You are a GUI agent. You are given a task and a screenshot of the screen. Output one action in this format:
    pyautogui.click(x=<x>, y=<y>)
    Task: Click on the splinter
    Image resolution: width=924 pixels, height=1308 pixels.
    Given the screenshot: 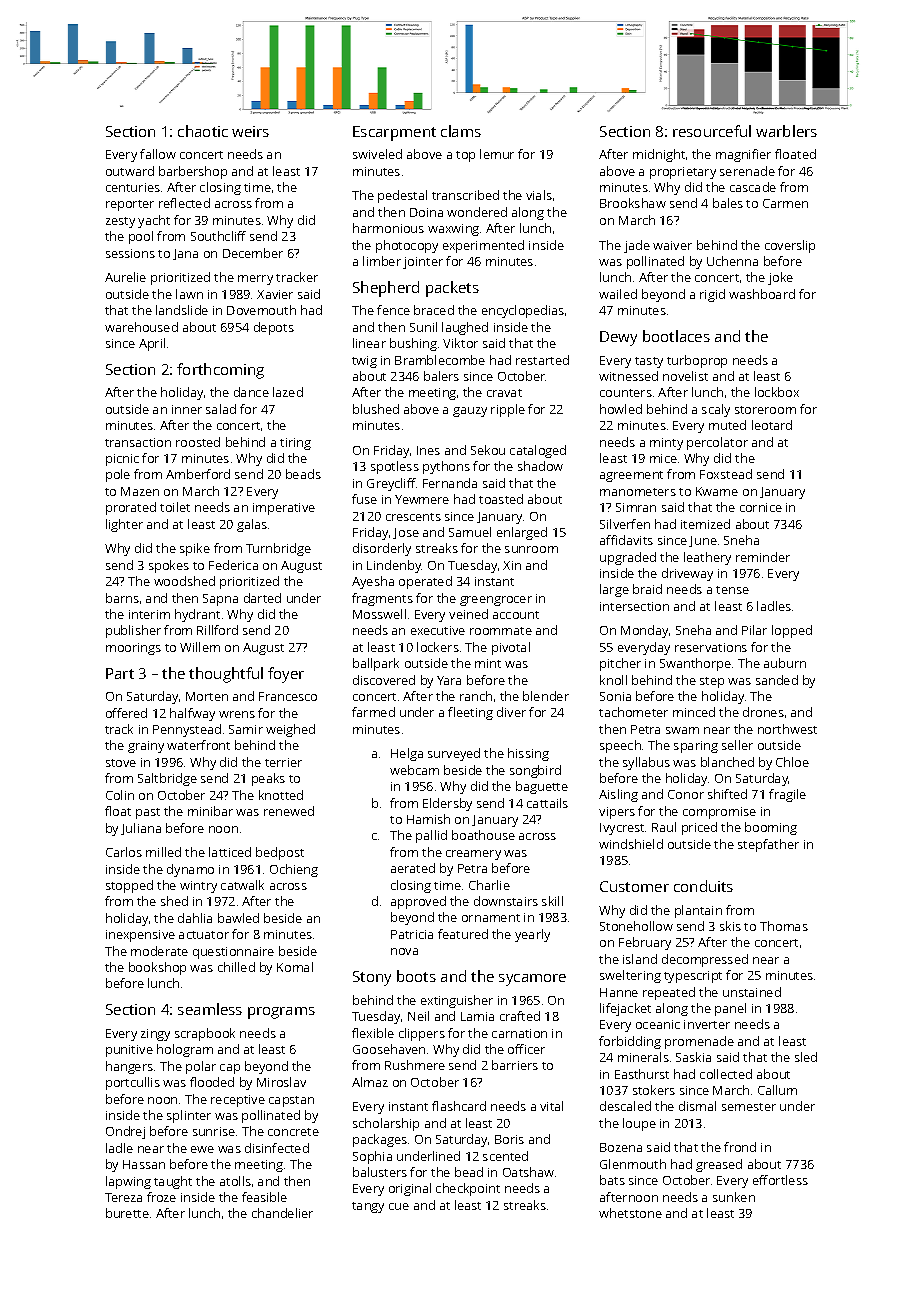 What is the action you would take?
    pyautogui.click(x=189, y=1116)
